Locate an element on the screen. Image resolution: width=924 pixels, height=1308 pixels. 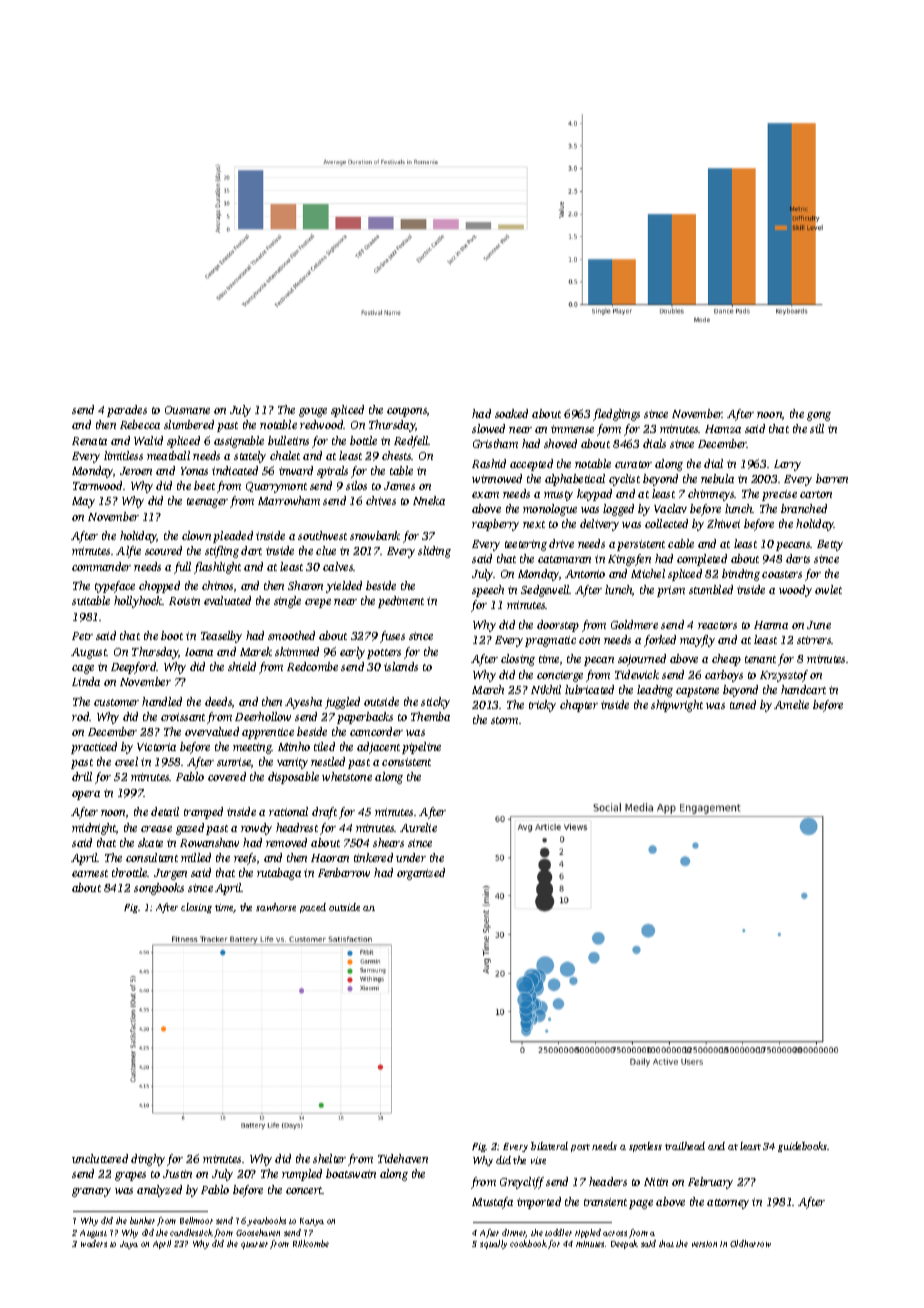
guidebooks is located at coordinates (803, 1147).
